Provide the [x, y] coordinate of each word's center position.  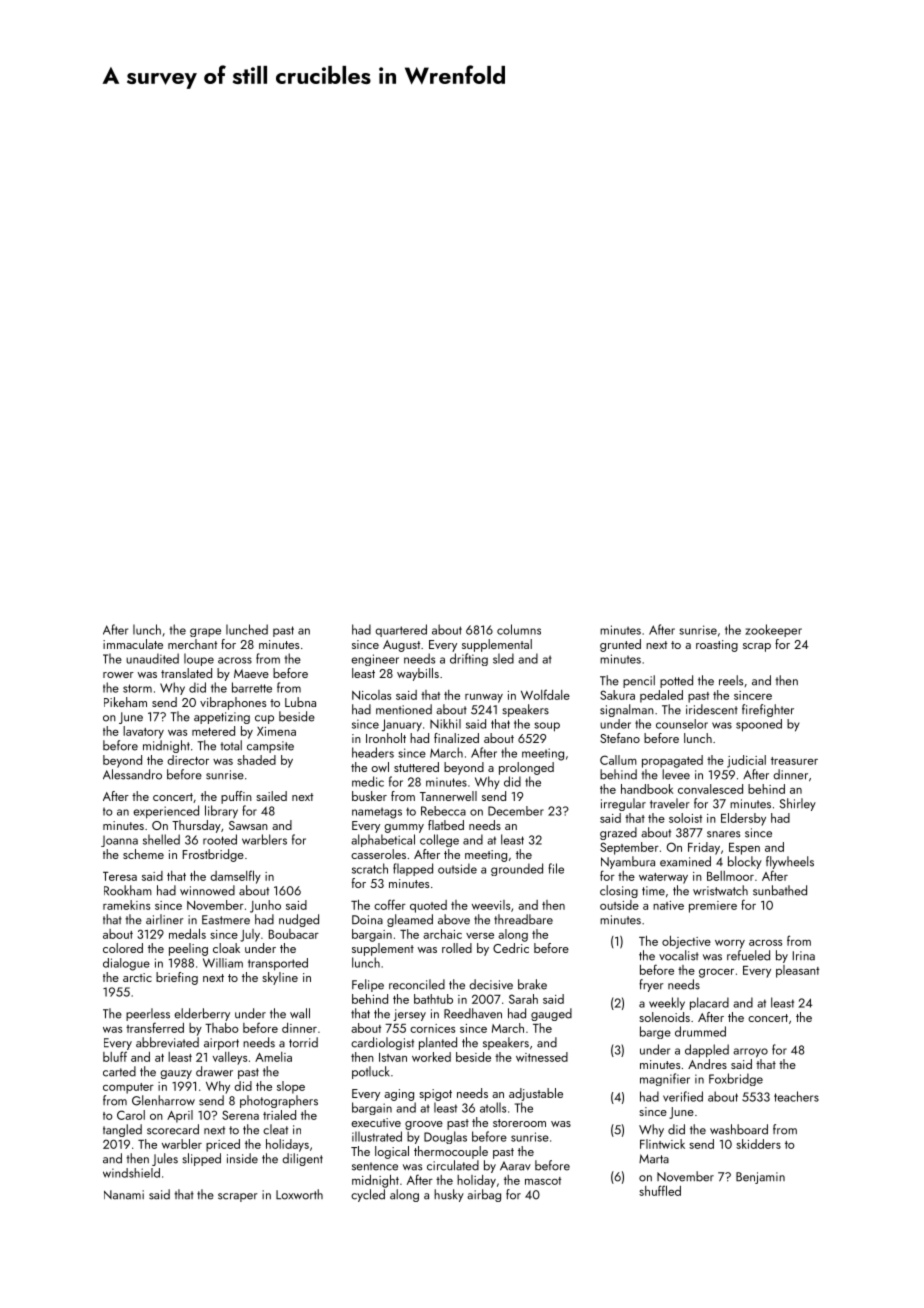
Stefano [620, 738]
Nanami [124, 1195]
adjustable [536, 1094]
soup [547, 727]
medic [368, 781]
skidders [758, 1144]
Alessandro [132, 774]
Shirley [798, 804]
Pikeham [125, 702]
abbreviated [167, 1042]
